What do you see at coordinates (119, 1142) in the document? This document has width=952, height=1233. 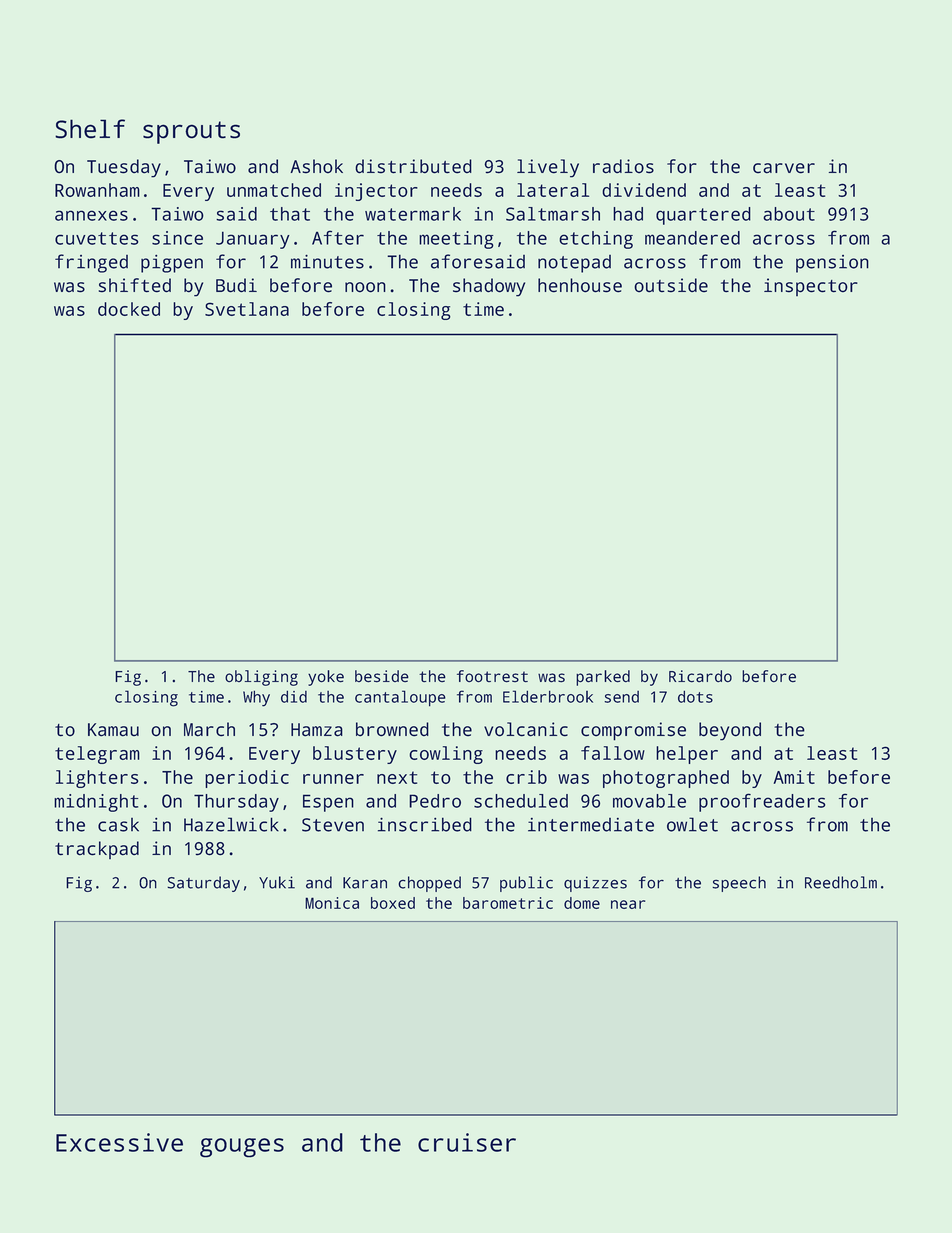 I see `Excessive` at bounding box center [119, 1142].
